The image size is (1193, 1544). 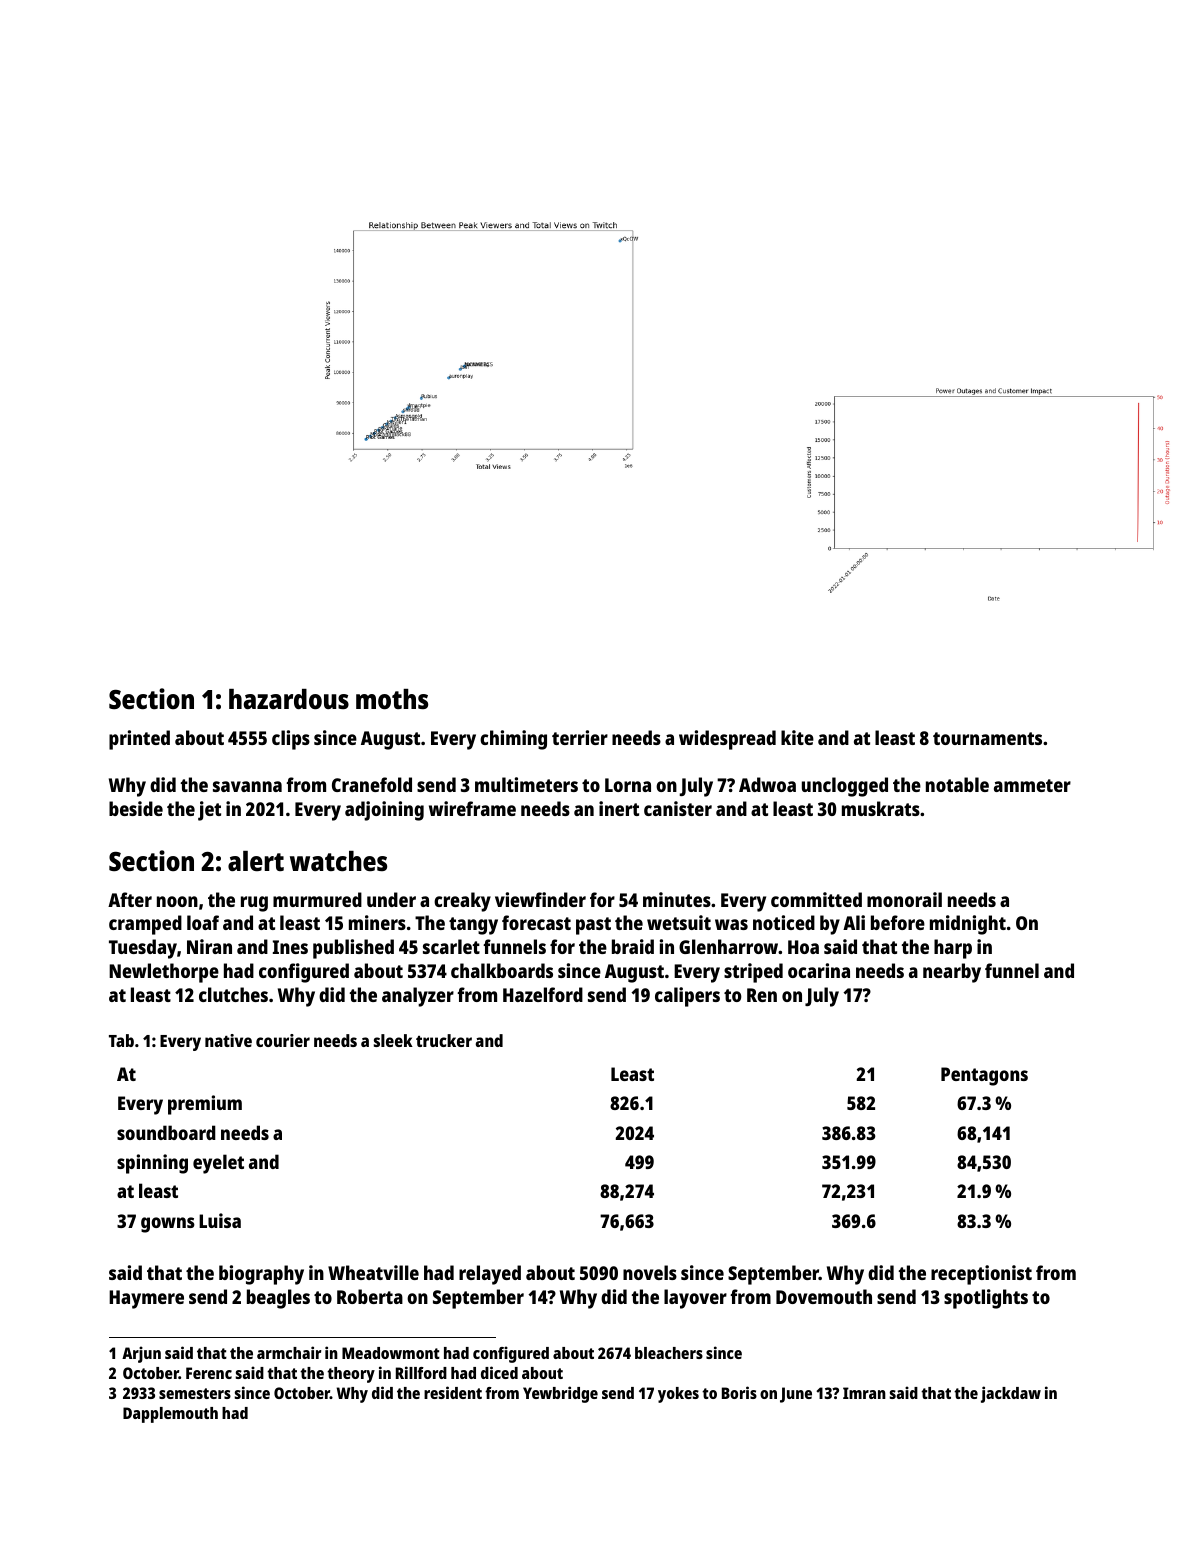 I want to click on Pentagons, so click(x=984, y=1076).
